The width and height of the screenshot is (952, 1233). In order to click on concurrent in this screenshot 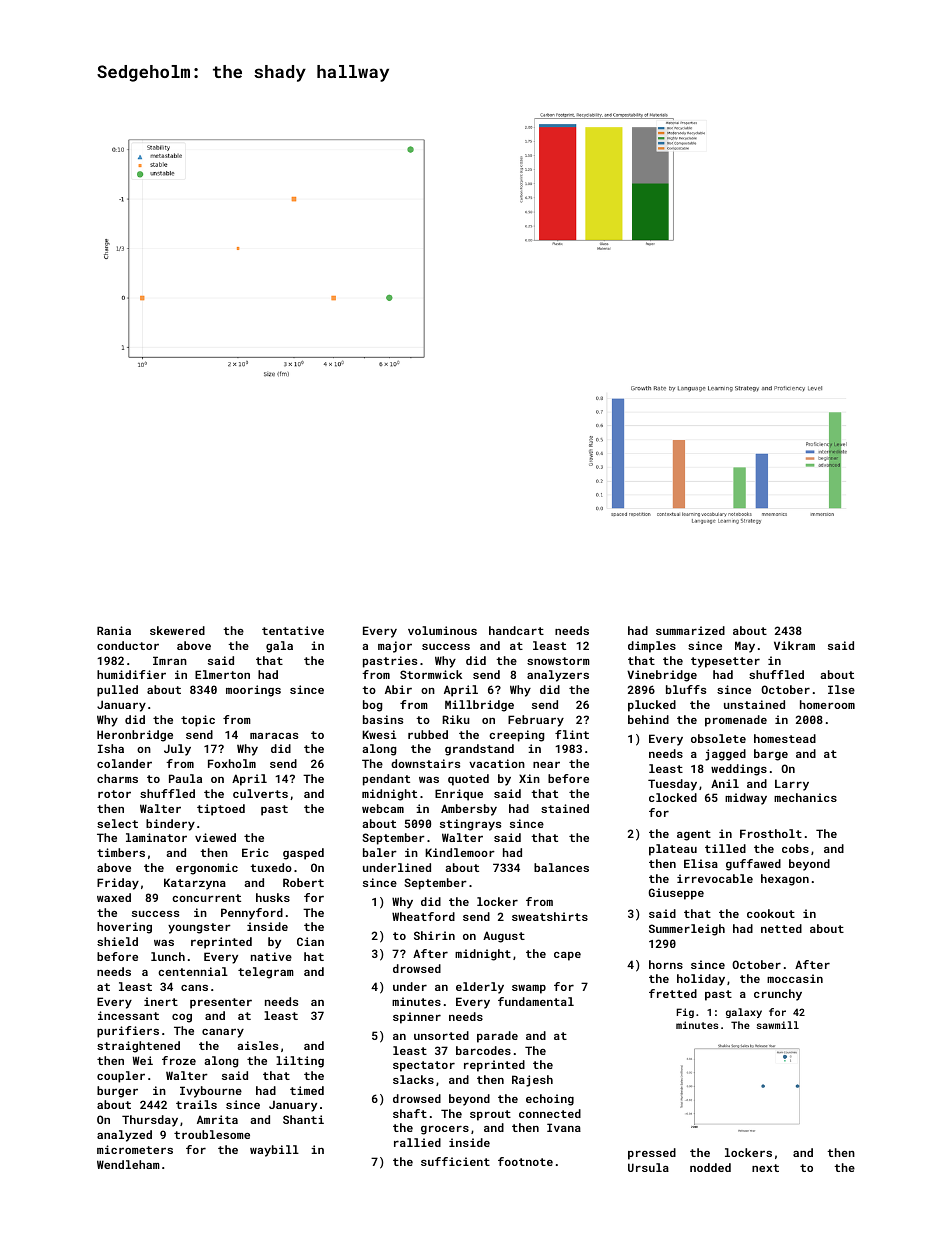, I will do `click(206, 898)`.
